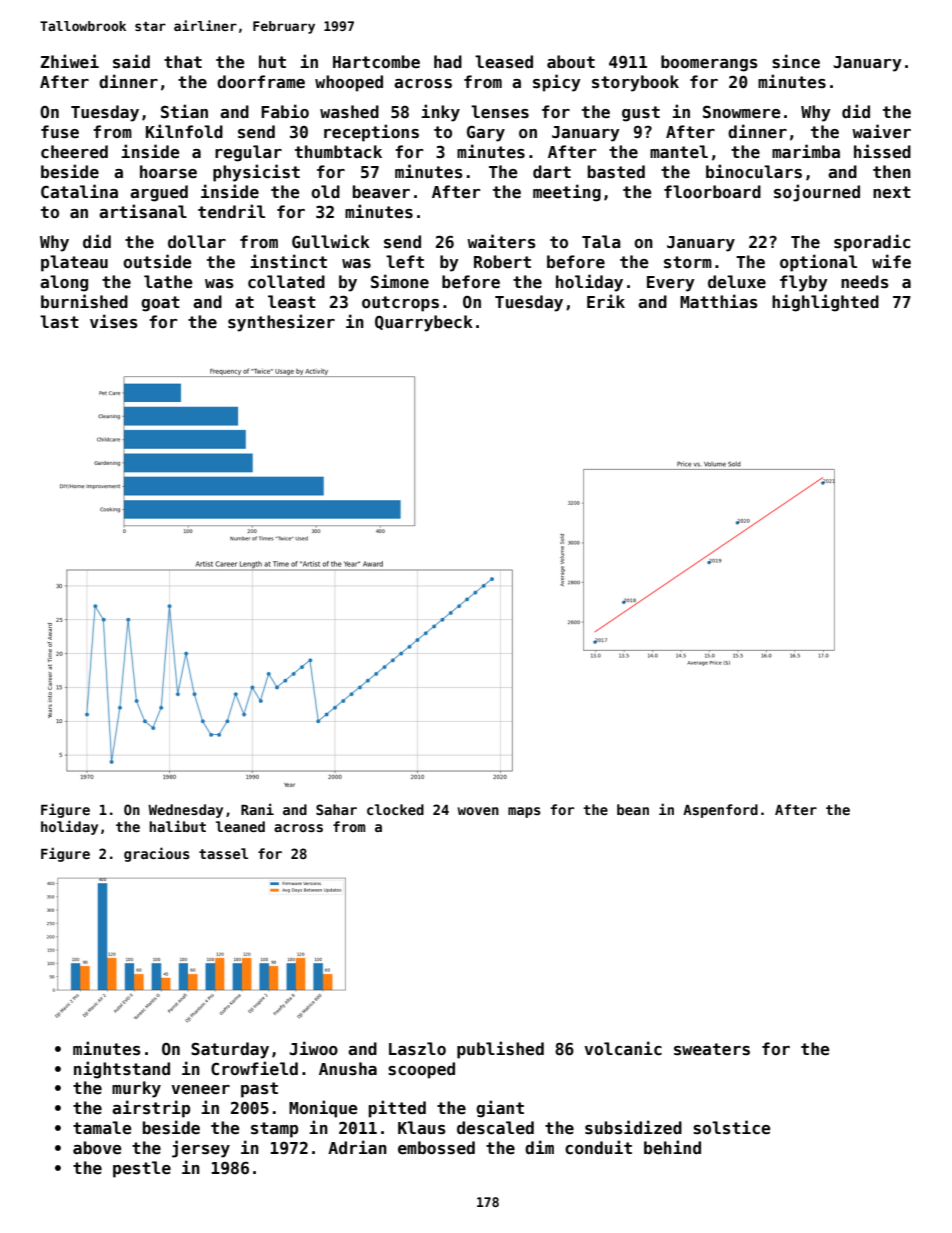 The width and height of the page is (952, 1233). What do you see at coordinates (719, 301) in the page?
I see `Matthias` at bounding box center [719, 301].
